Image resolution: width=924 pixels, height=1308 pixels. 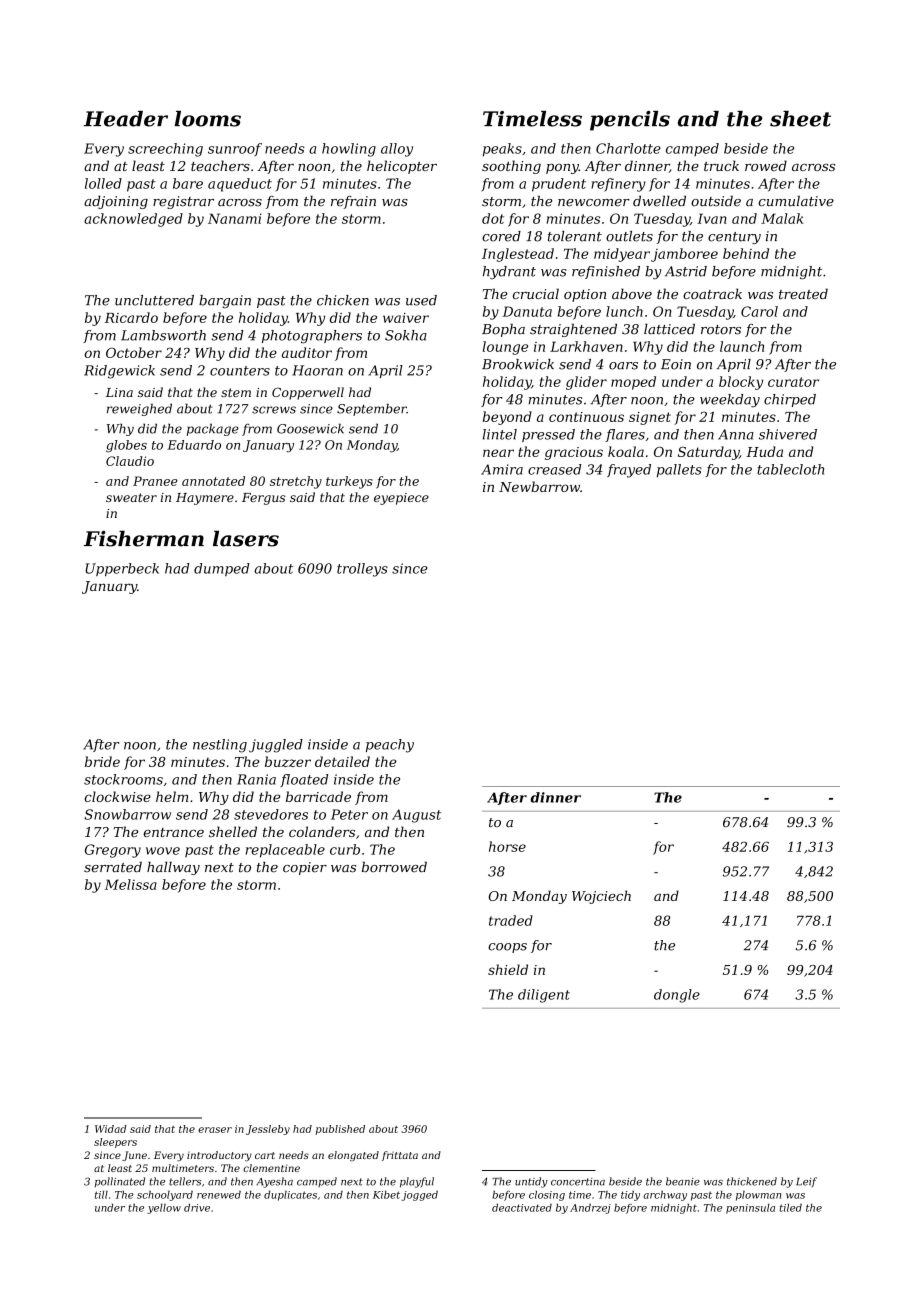 What do you see at coordinates (790, 469) in the image?
I see `tablecloth` at bounding box center [790, 469].
